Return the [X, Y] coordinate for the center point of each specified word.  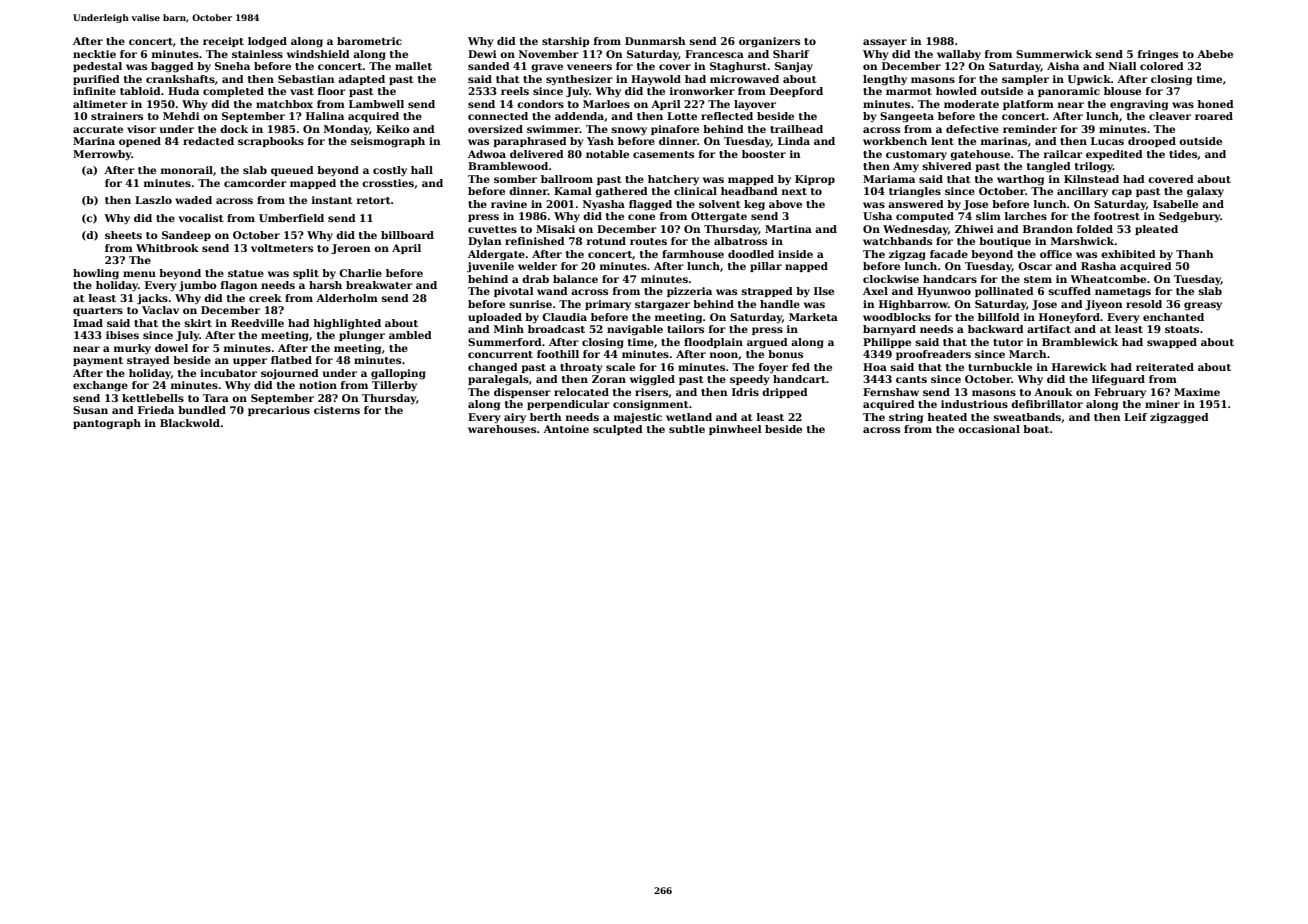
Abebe [1215, 54]
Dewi [482, 54]
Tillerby [394, 386]
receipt [223, 42]
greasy [1203, 306]
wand [552, 291]
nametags [1123, 293]
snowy [629, 131]
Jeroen [351, 249]
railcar [1063, 154]
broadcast [556, 329]
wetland [689, 417]
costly [390, 171]
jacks [152, 299]
